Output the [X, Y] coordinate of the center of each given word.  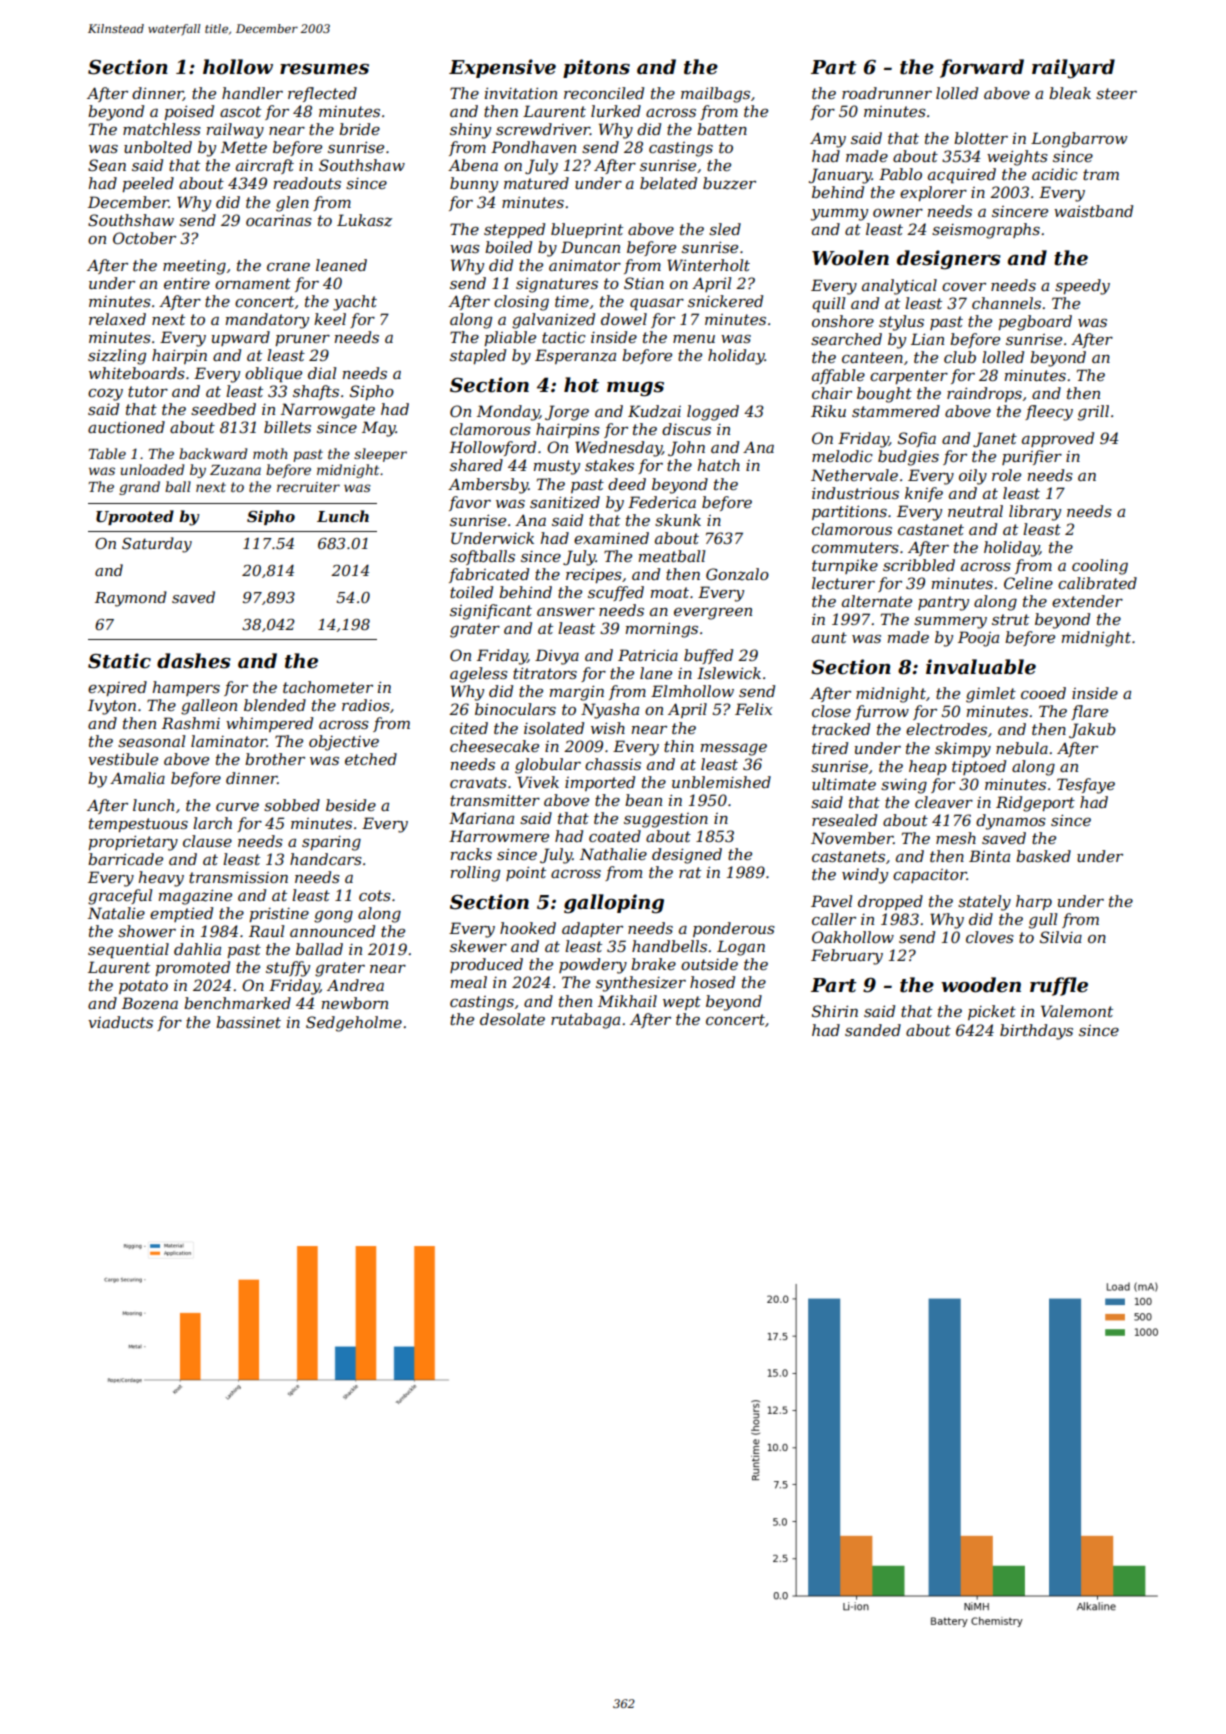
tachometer [328, 687]
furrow [882, 712]
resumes [324, 69]
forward [982, 68]
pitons [596, 68]
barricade [125, 859]
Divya [557, 657]
